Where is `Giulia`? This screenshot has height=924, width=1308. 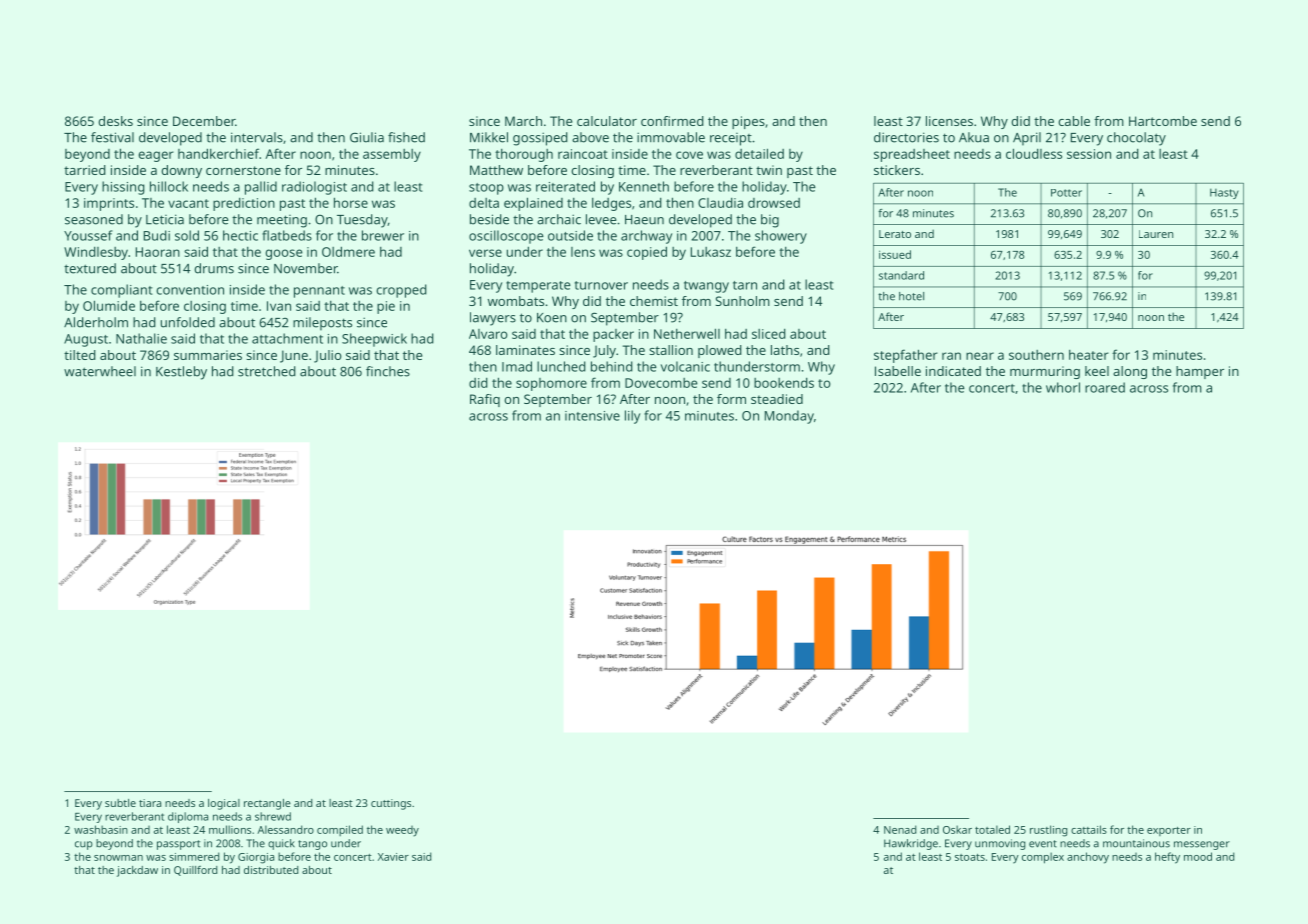
Giulia is located at coordinates (367, 137).
